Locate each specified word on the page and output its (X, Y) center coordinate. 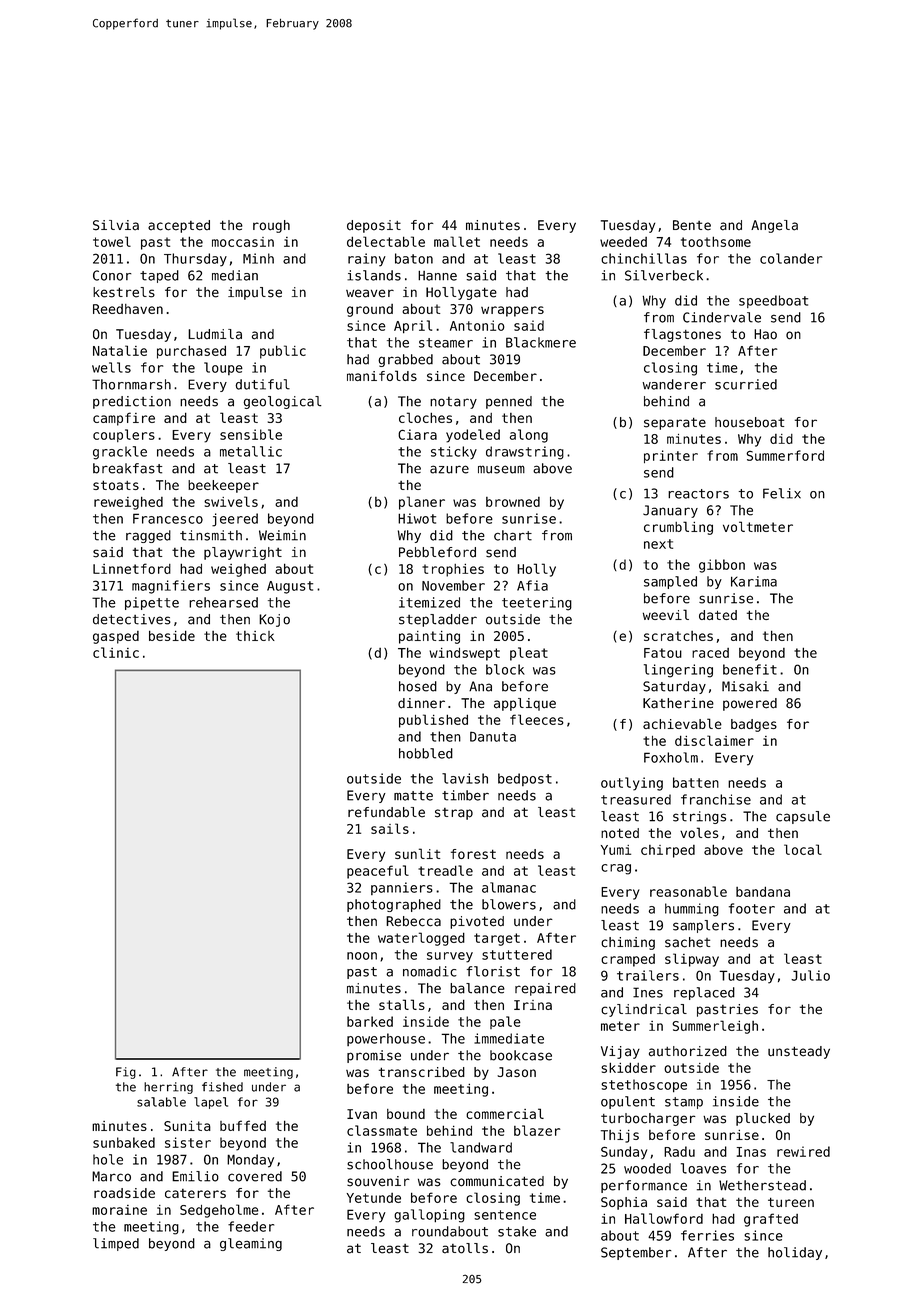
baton (414, 258)
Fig (126, 1073)
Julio (810, 975)
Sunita (187, 1126)
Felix (782, 493)
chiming (628, 943)
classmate (382, 1130)
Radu (679, 1151)
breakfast (127, 468)
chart (513, 535)
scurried (746, 384)
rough (271, 226)
